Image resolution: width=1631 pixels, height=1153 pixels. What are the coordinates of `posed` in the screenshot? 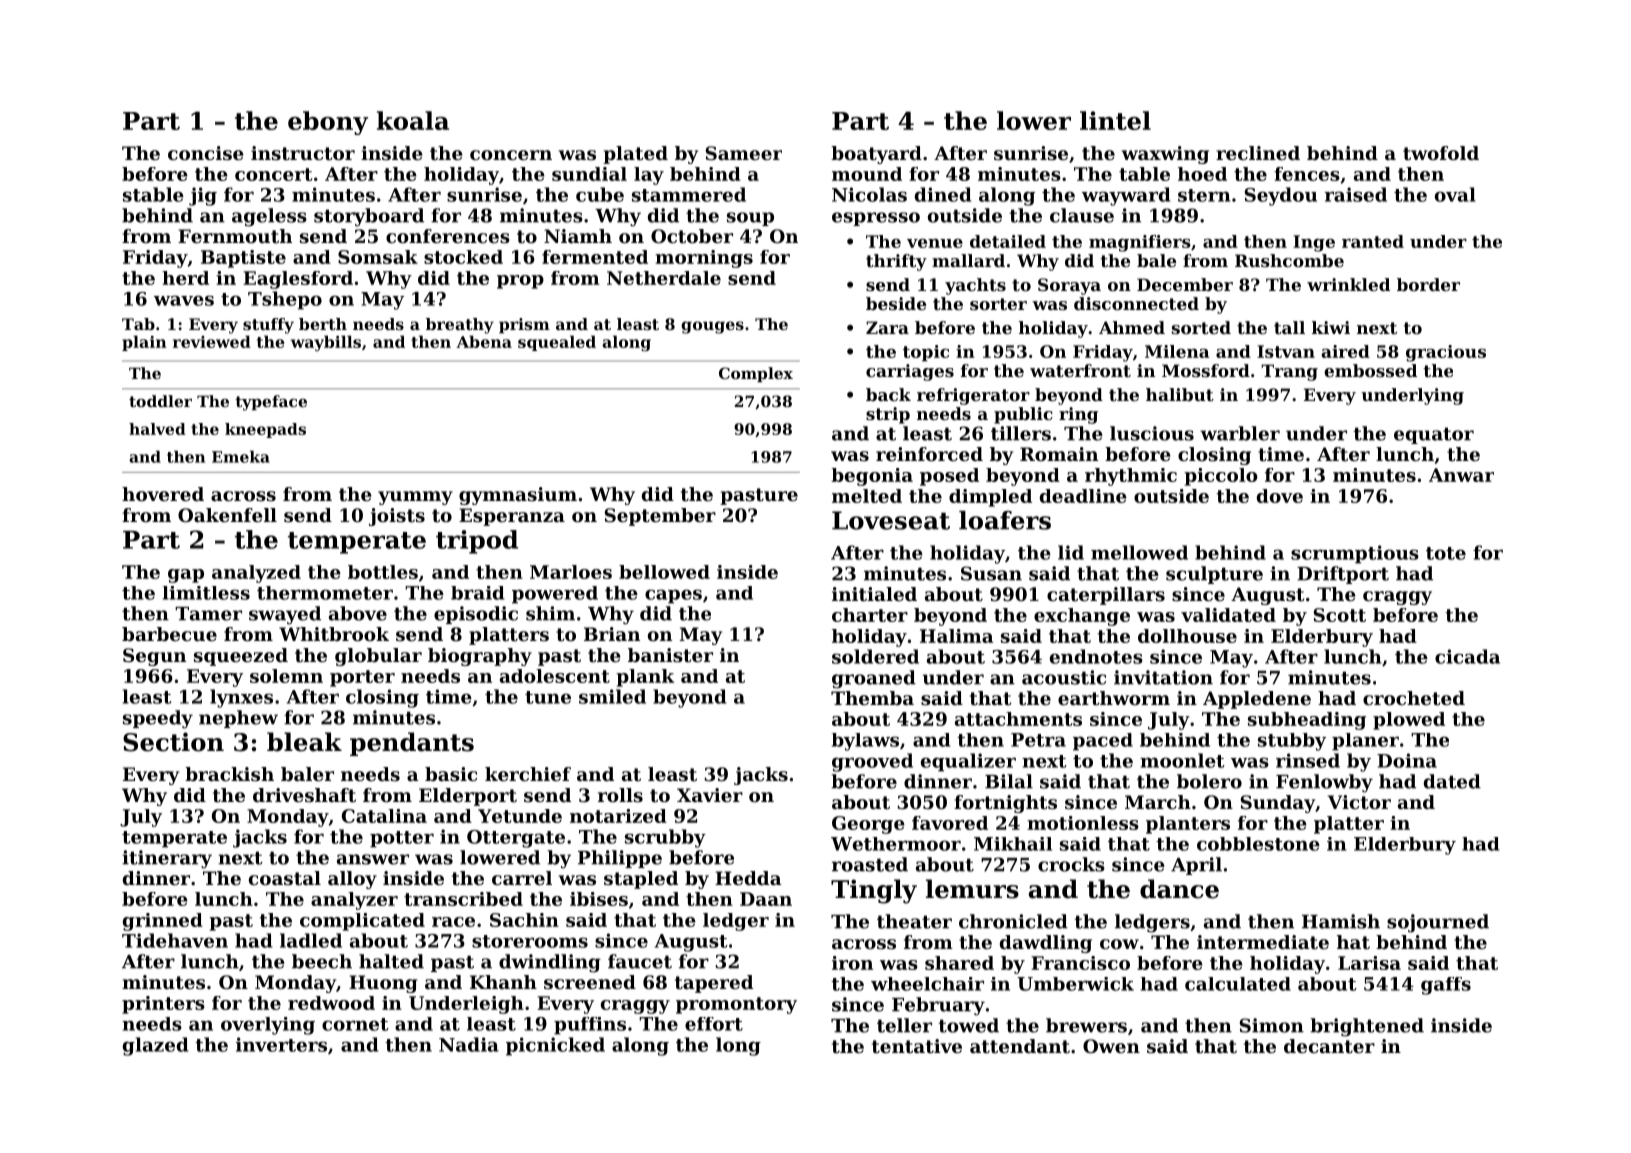 It's located at (949, 477).
